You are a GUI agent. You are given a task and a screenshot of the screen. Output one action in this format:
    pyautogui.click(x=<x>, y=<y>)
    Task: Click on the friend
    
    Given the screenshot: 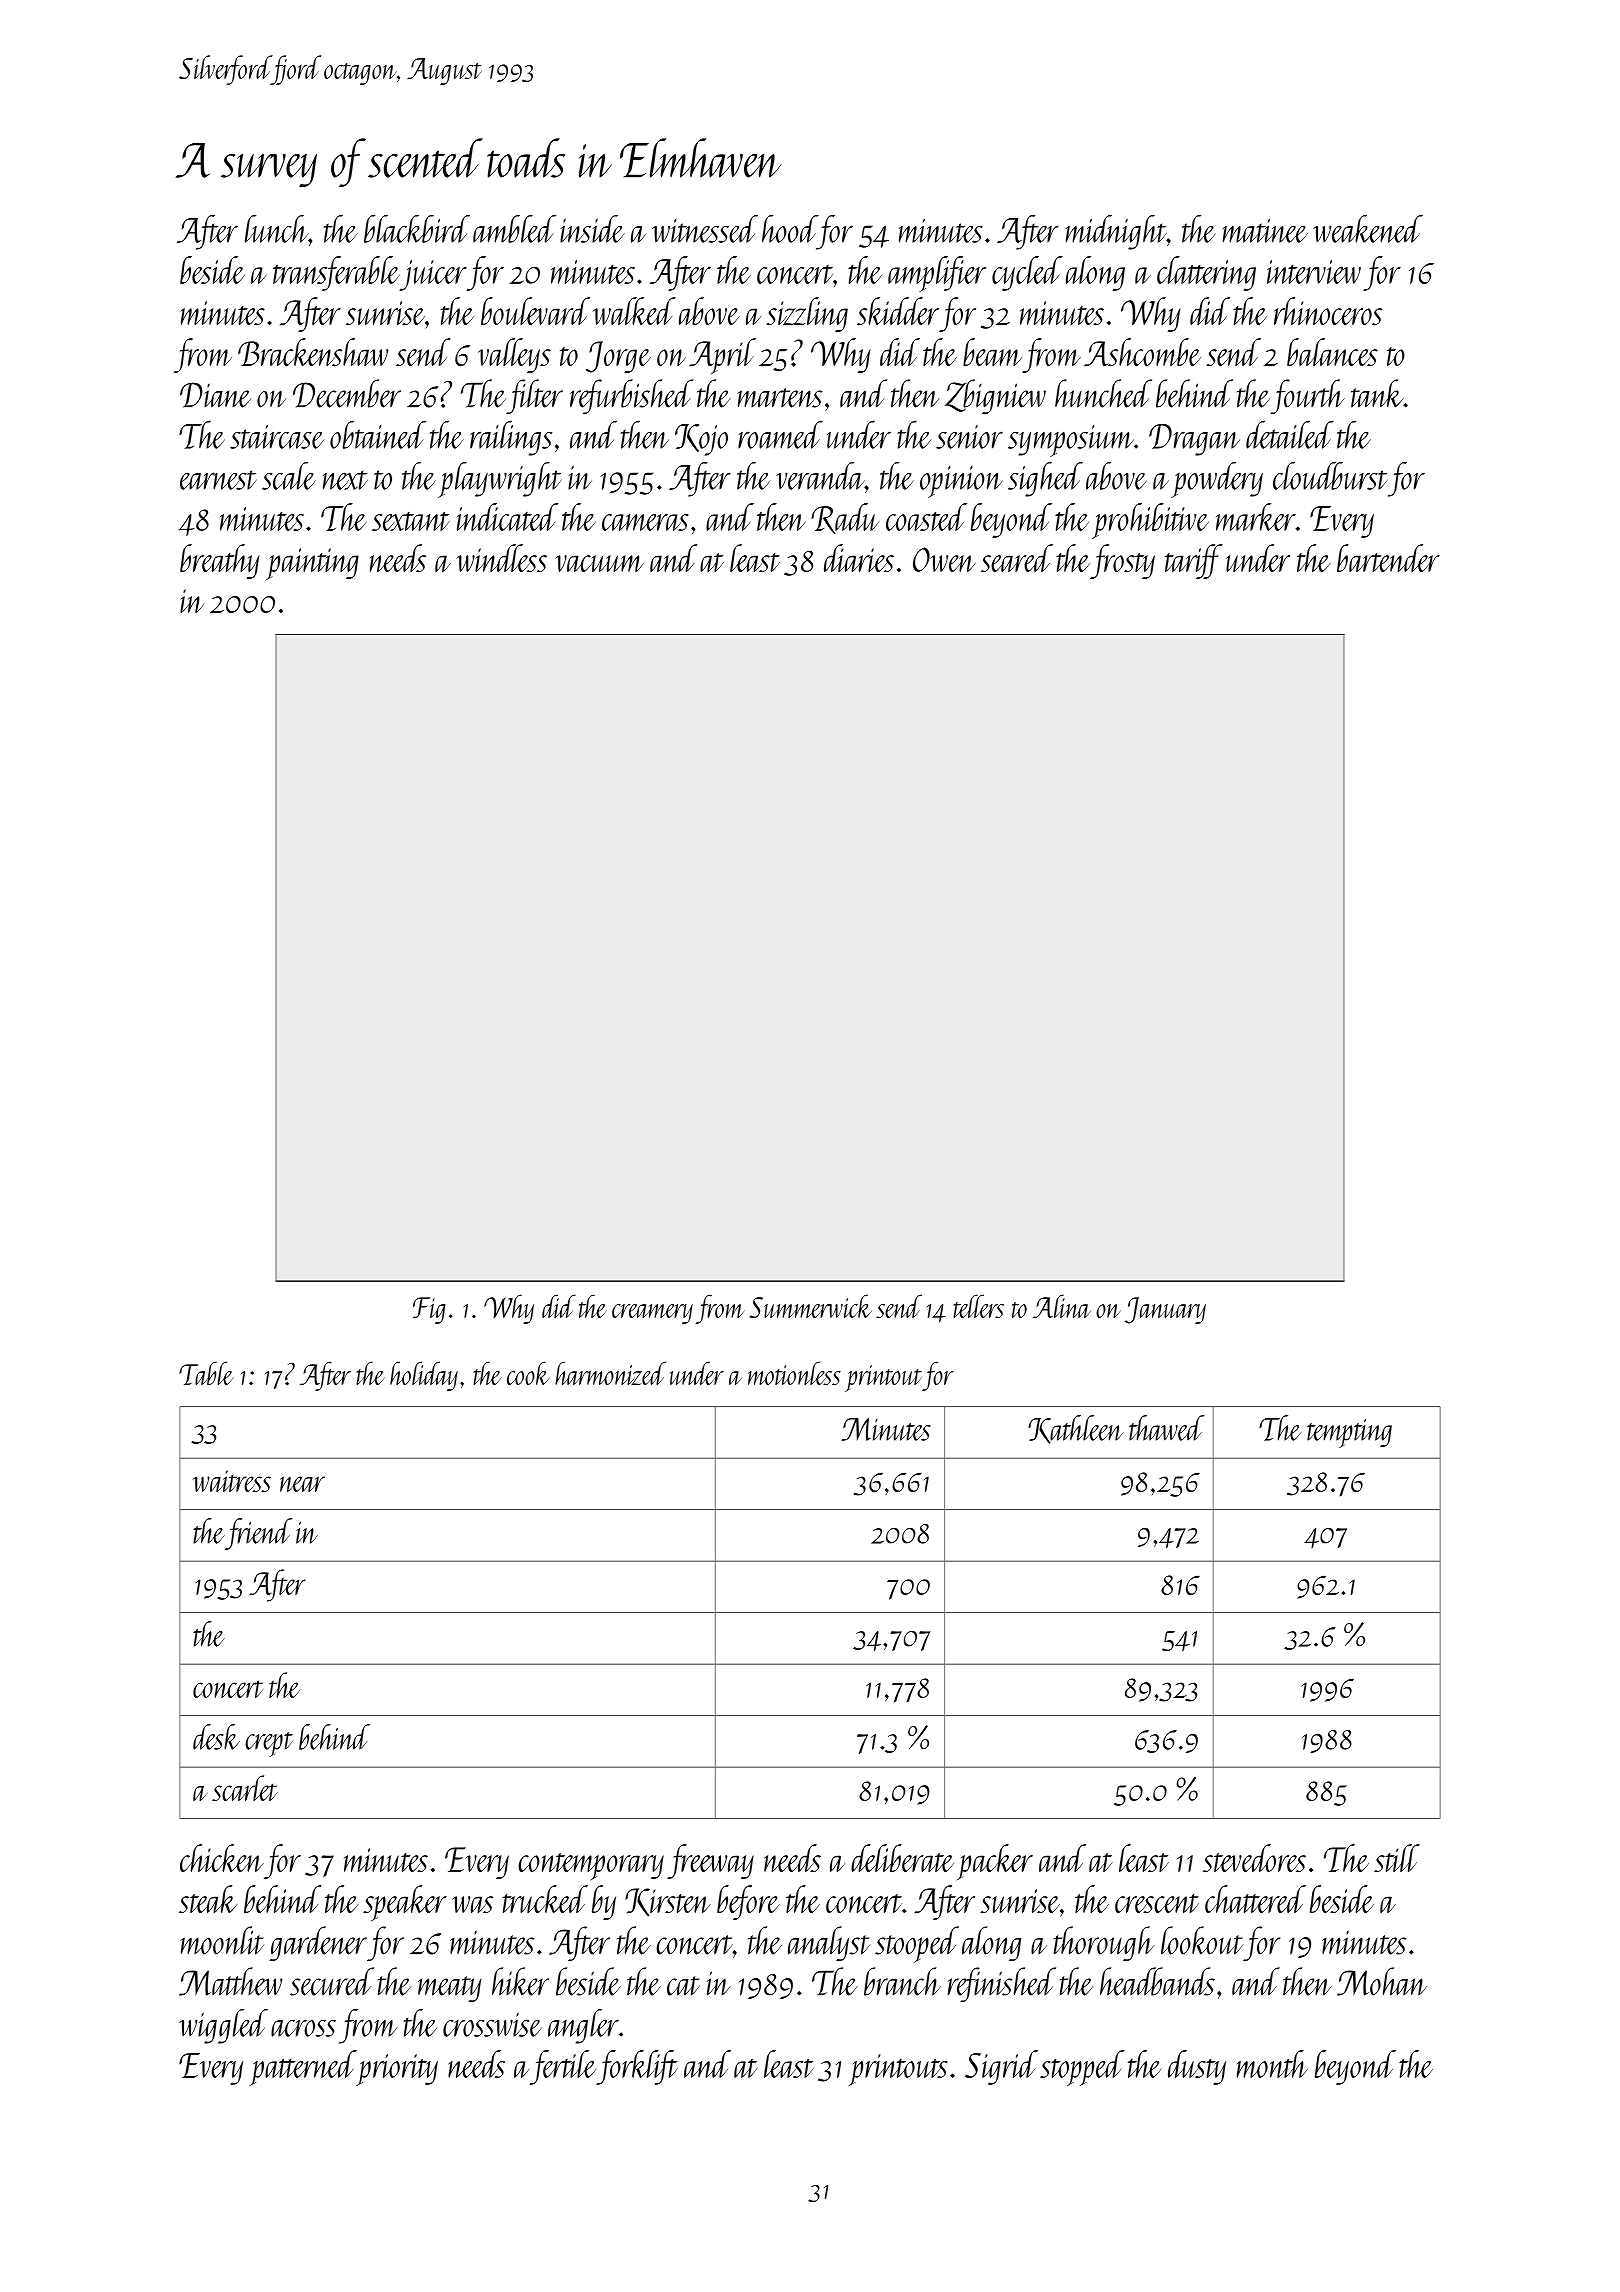 What is the action you would take?
    pyautogui.click(x=259, y=1534)
